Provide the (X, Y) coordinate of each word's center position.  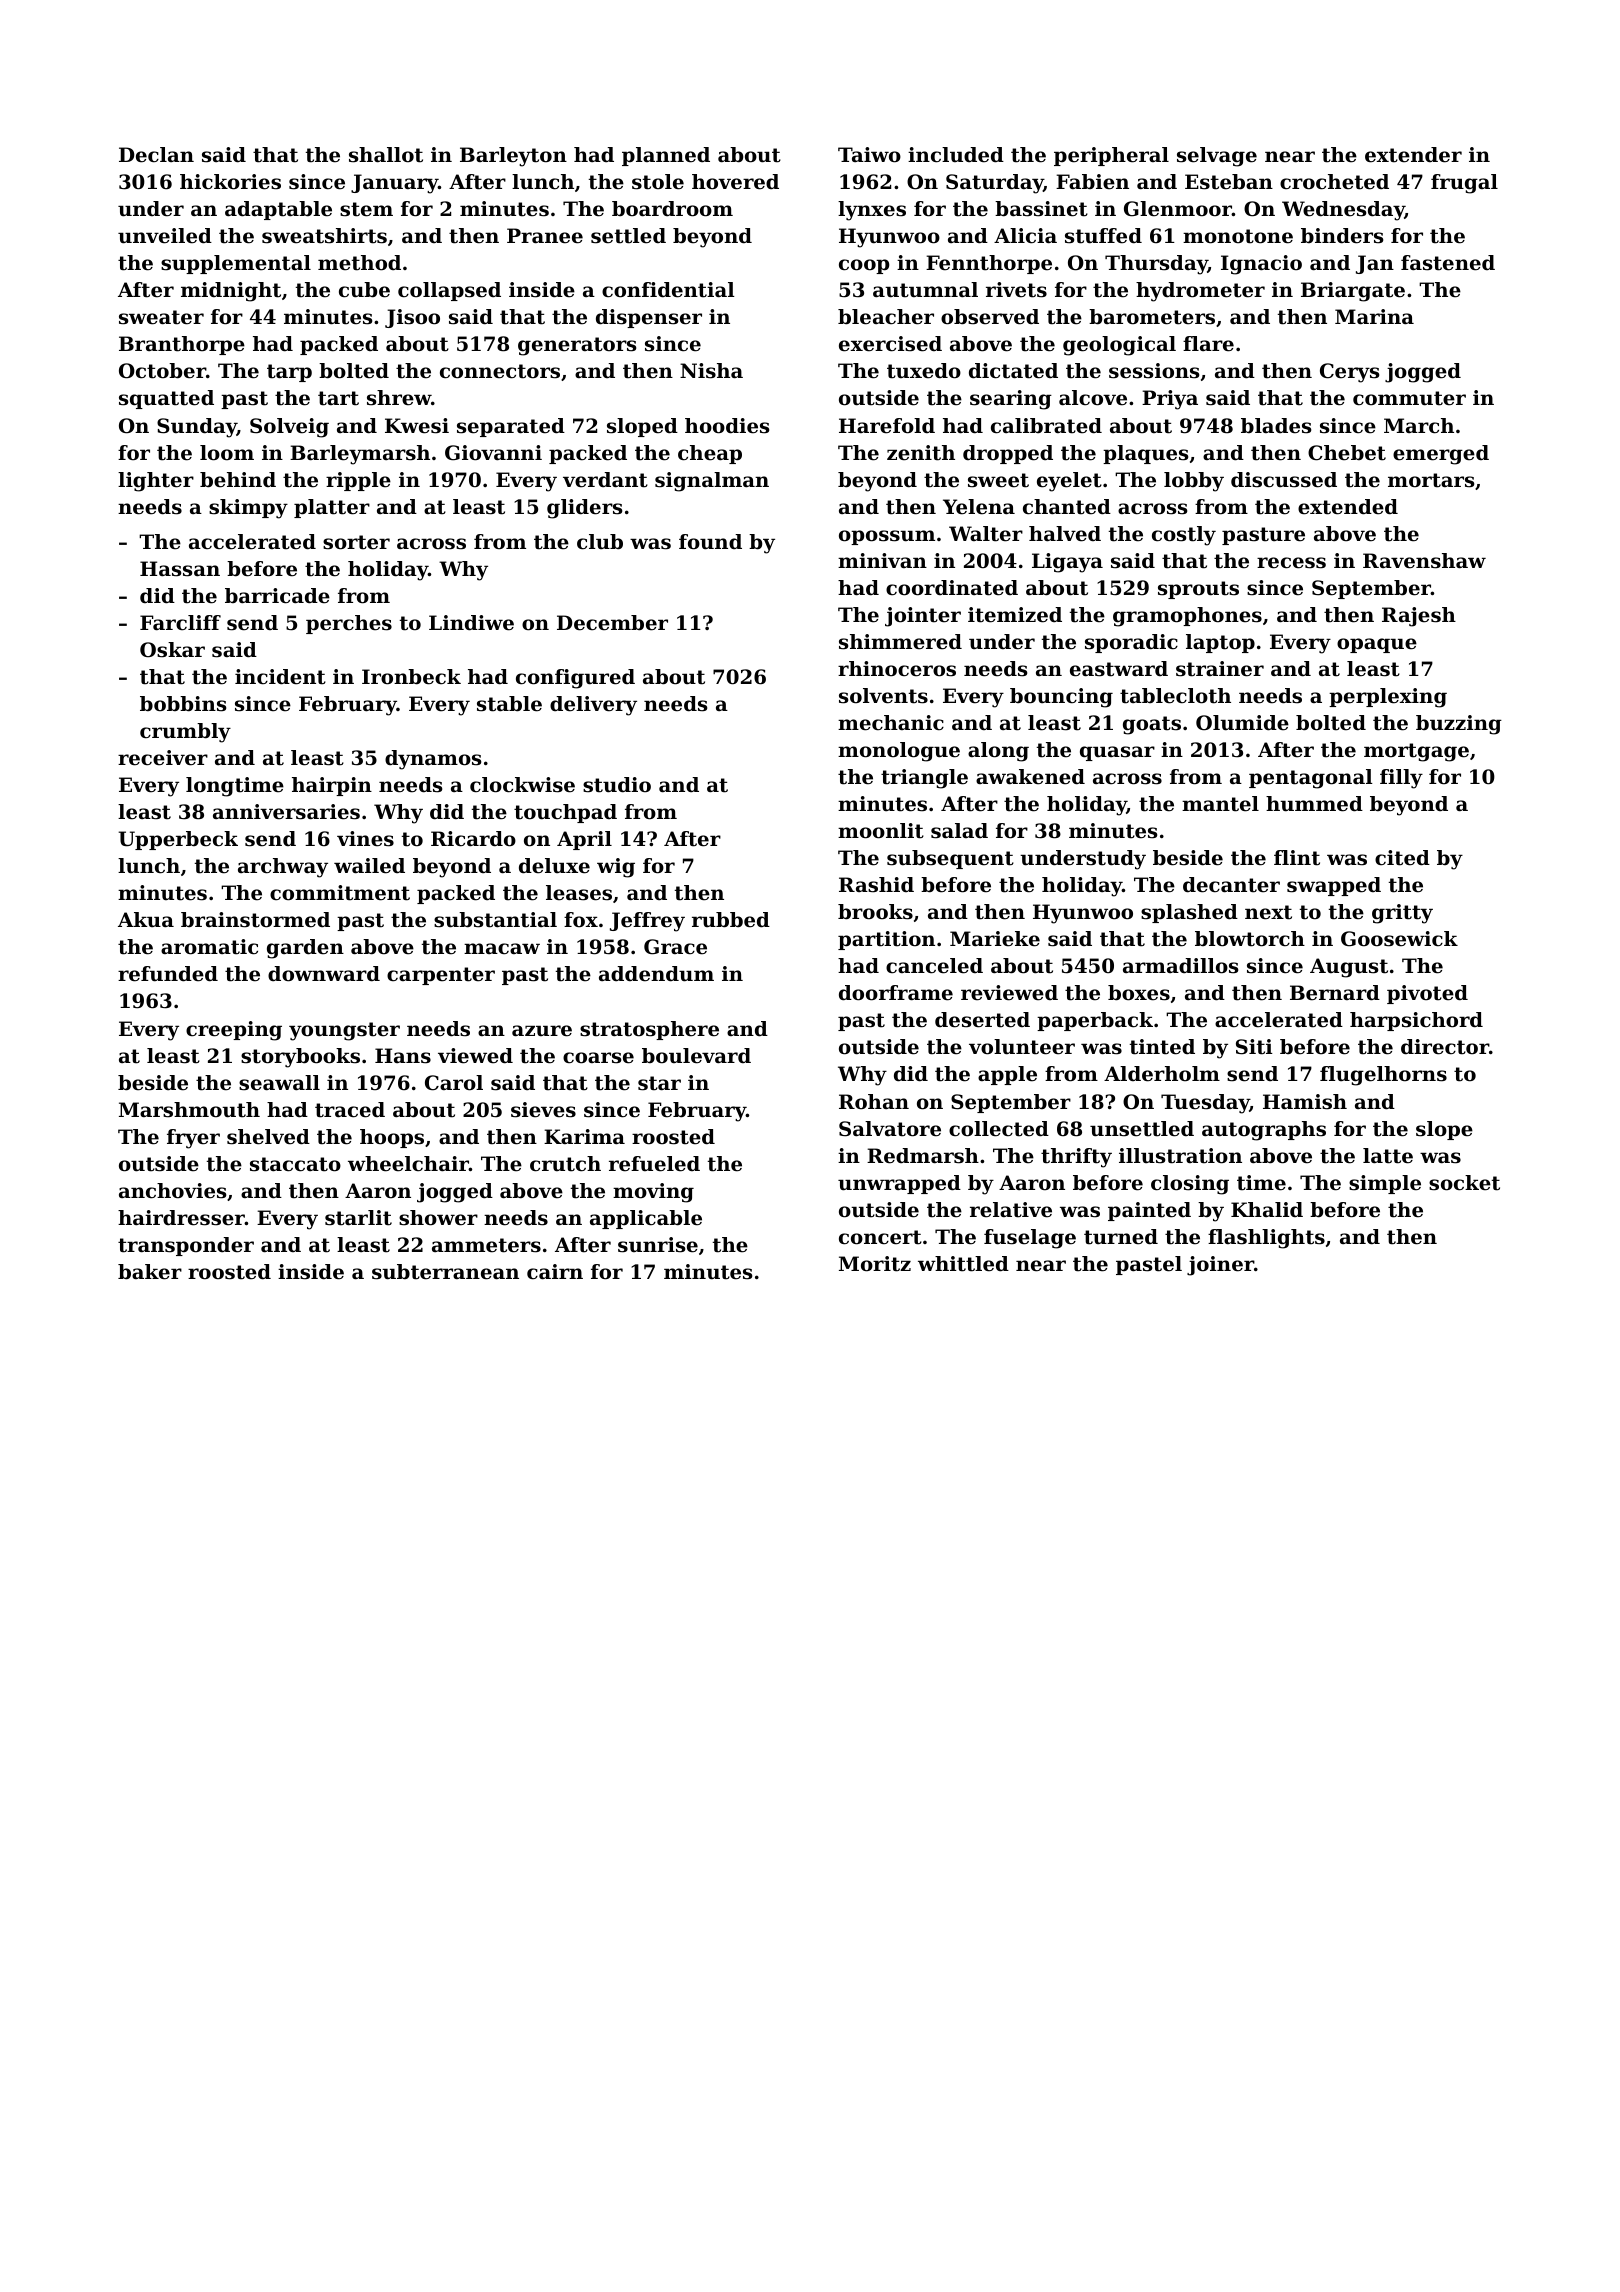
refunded (168, 974)
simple (1385, 1184)
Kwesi (417, 426)
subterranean (445, 1272)
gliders (584, 509)
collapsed (449, 291)
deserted (982, 1020)
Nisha (711, 371)
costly (1184, 536)
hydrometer (1200, 292)
